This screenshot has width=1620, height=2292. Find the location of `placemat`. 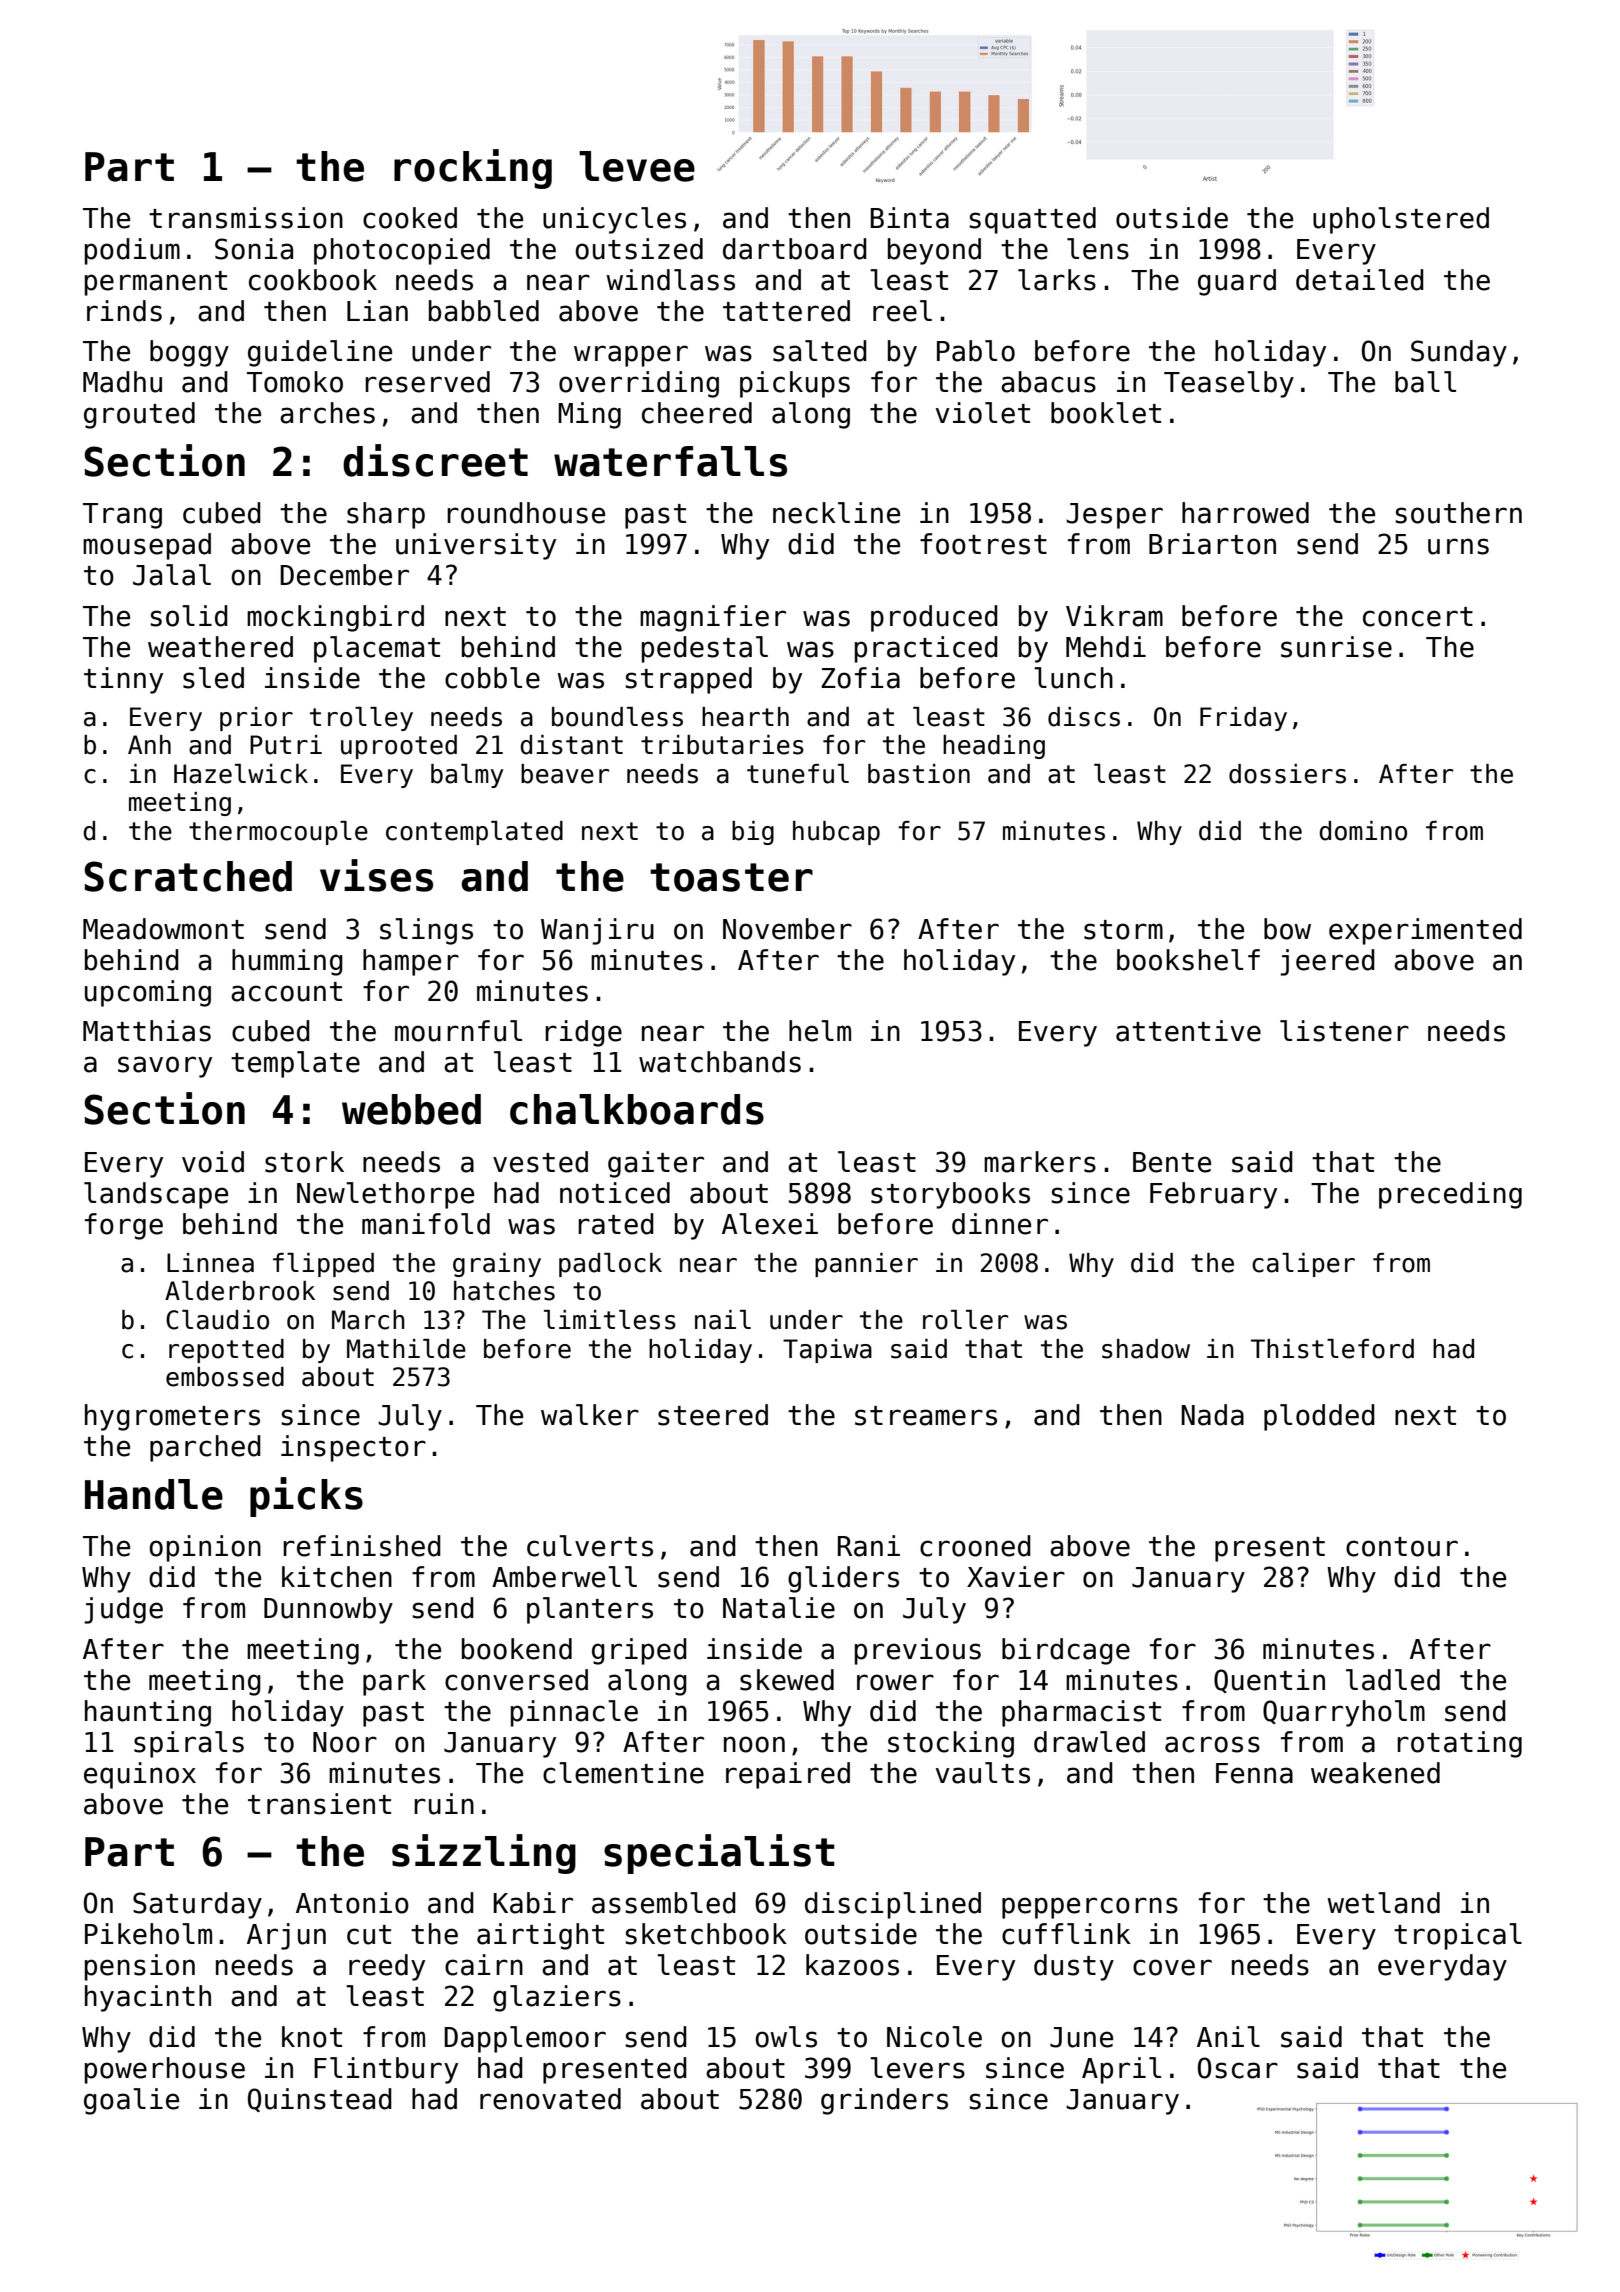

placemat is located at coordinates (377, 649).
